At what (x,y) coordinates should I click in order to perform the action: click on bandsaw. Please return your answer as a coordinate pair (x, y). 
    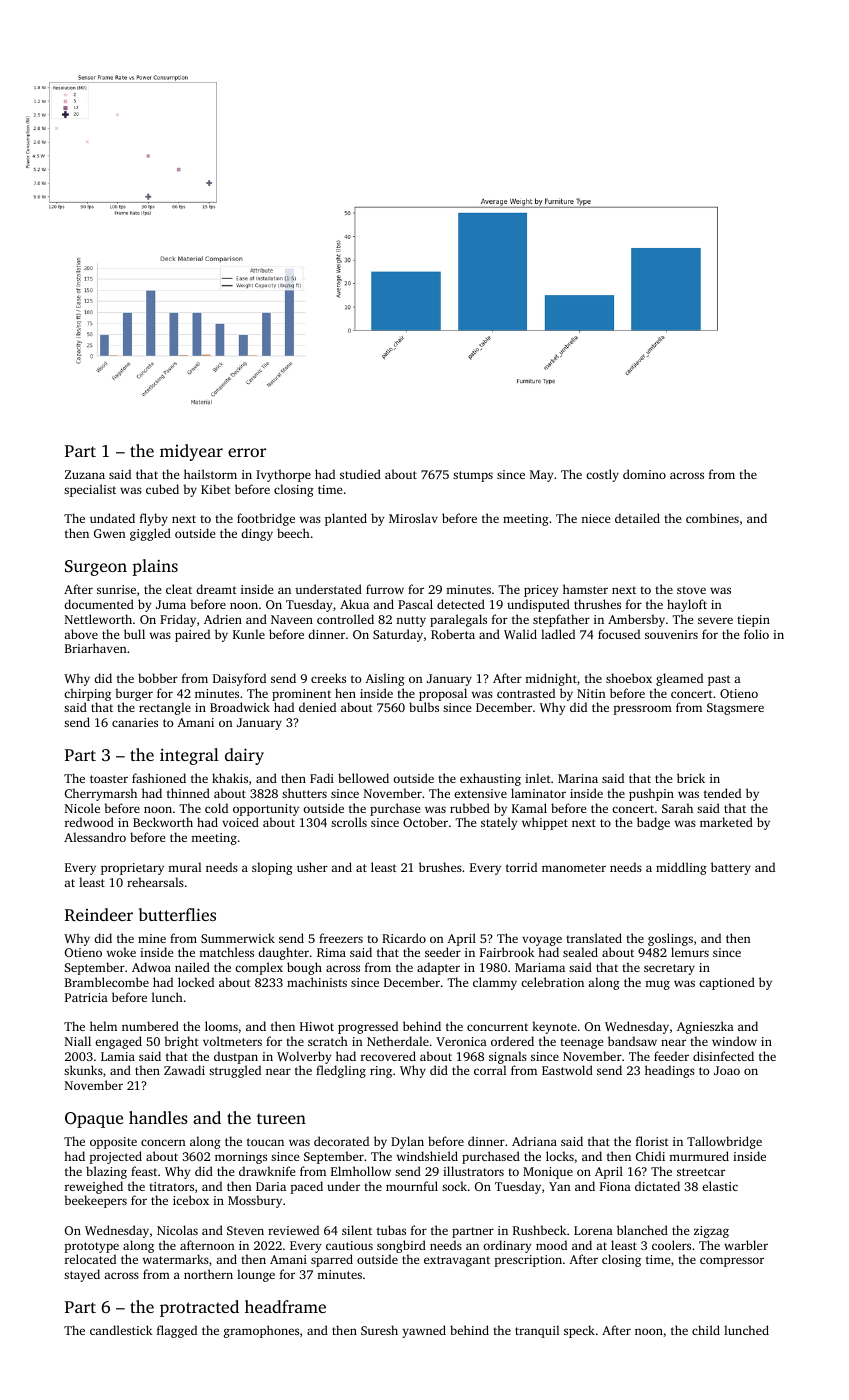
    Looking at the image, I should click on (632, 1041).
